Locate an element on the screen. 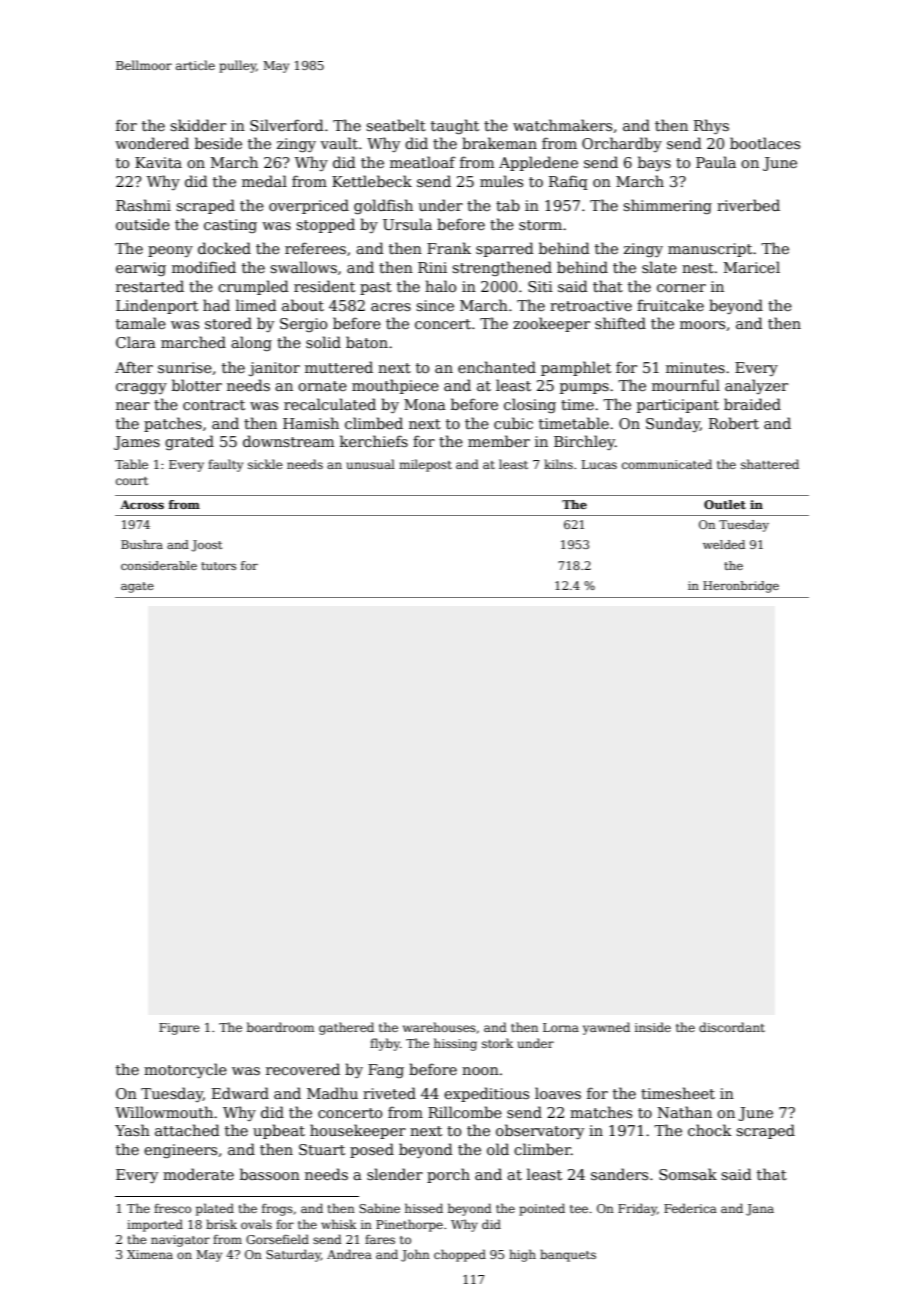 The height and width of the screenshot is (1308, 924). banquets is located at coordinates (568, 1255).
